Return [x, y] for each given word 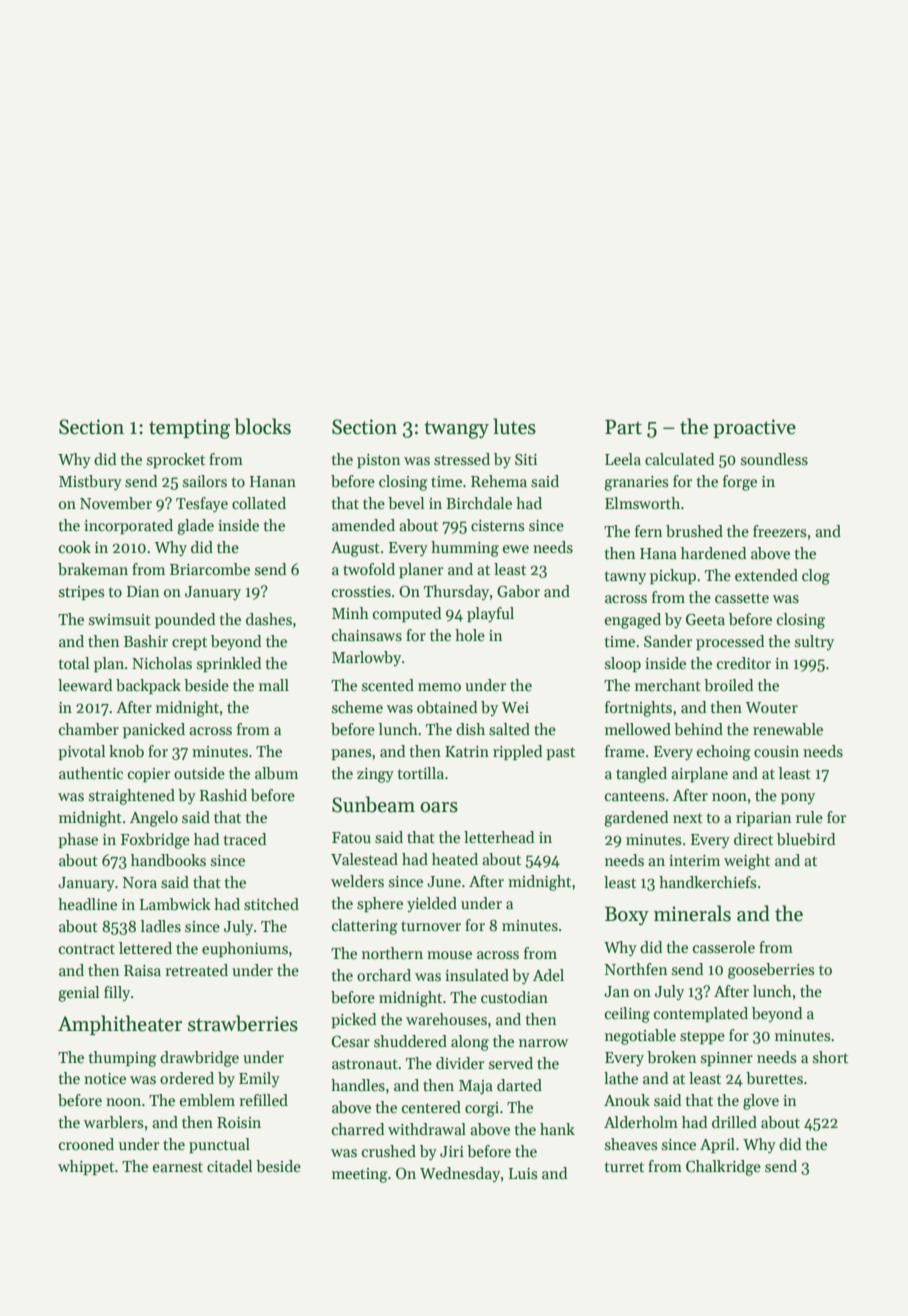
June [444, 881]
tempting [189, 429]
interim [694, 860]
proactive [754, 428]
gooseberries [771, 971]
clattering [365, 927]
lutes [514, 426]
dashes [269, 619]
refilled [263, 1100]
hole [470, 635]
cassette [742, 598]
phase [78, 840]
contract [87, 949]
